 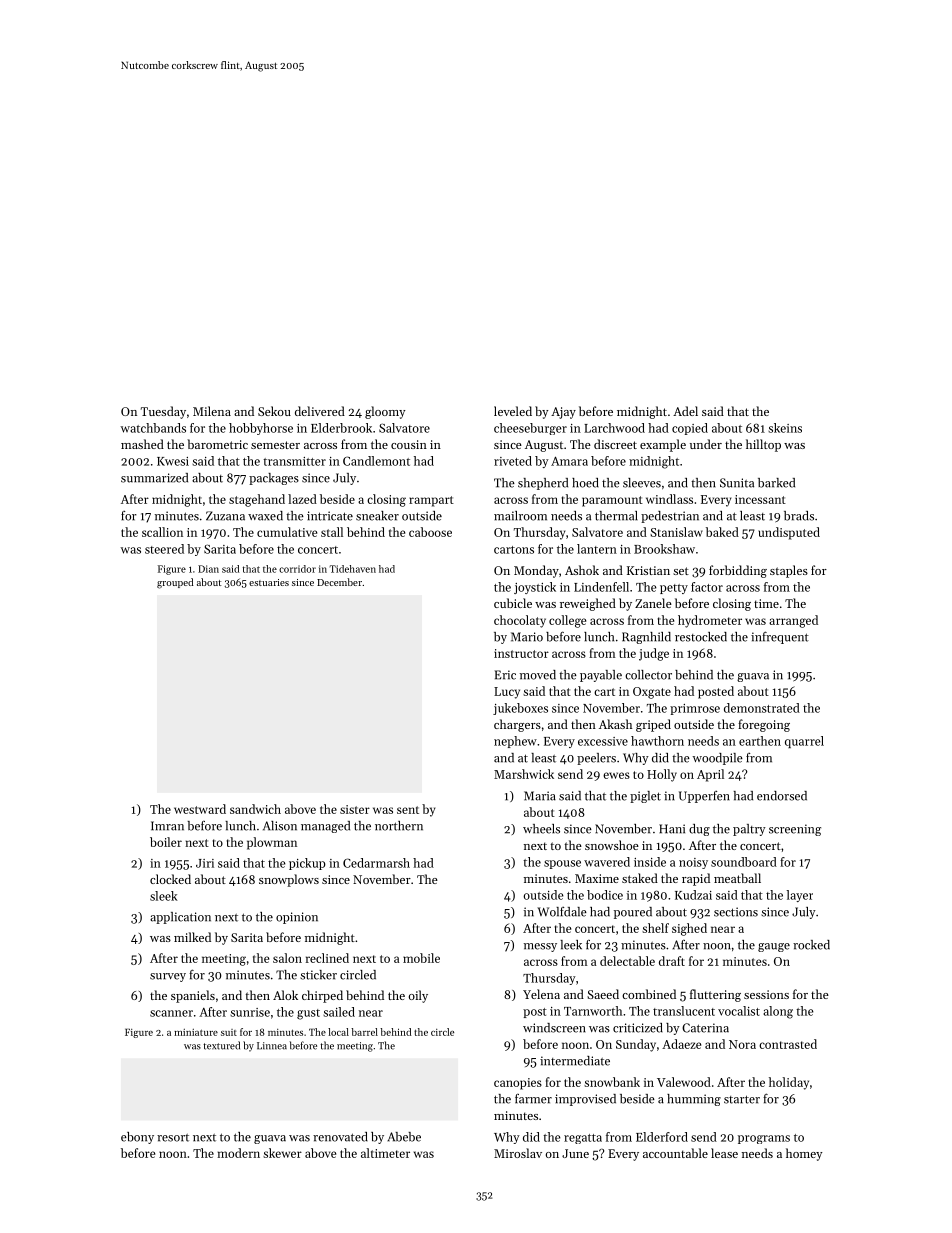 What do you see at coordinates (421, 958) in the screenshot?
I see `mobile` at bounding box center [421, 958].
